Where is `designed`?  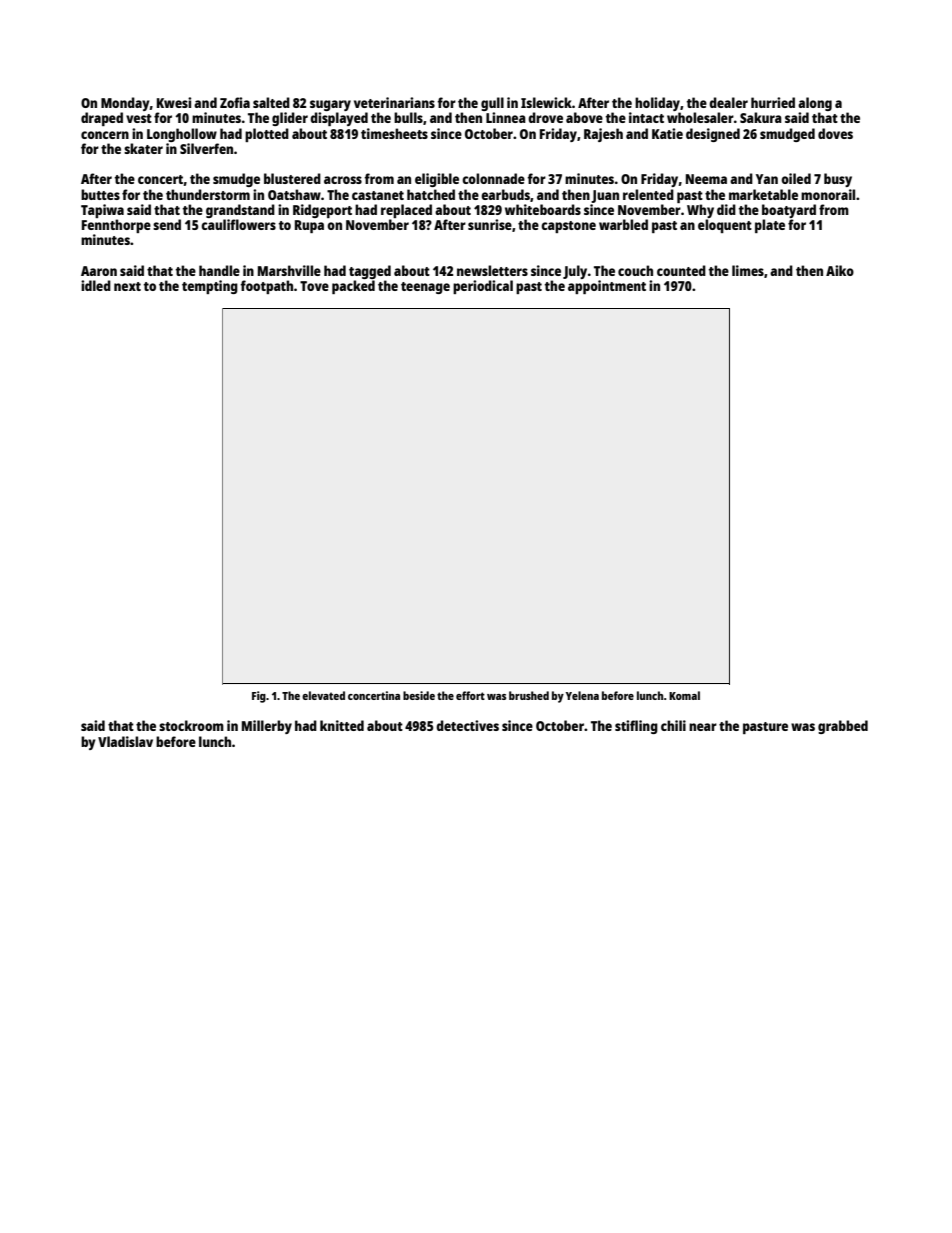
designed is located at coordinates (713, 135).
